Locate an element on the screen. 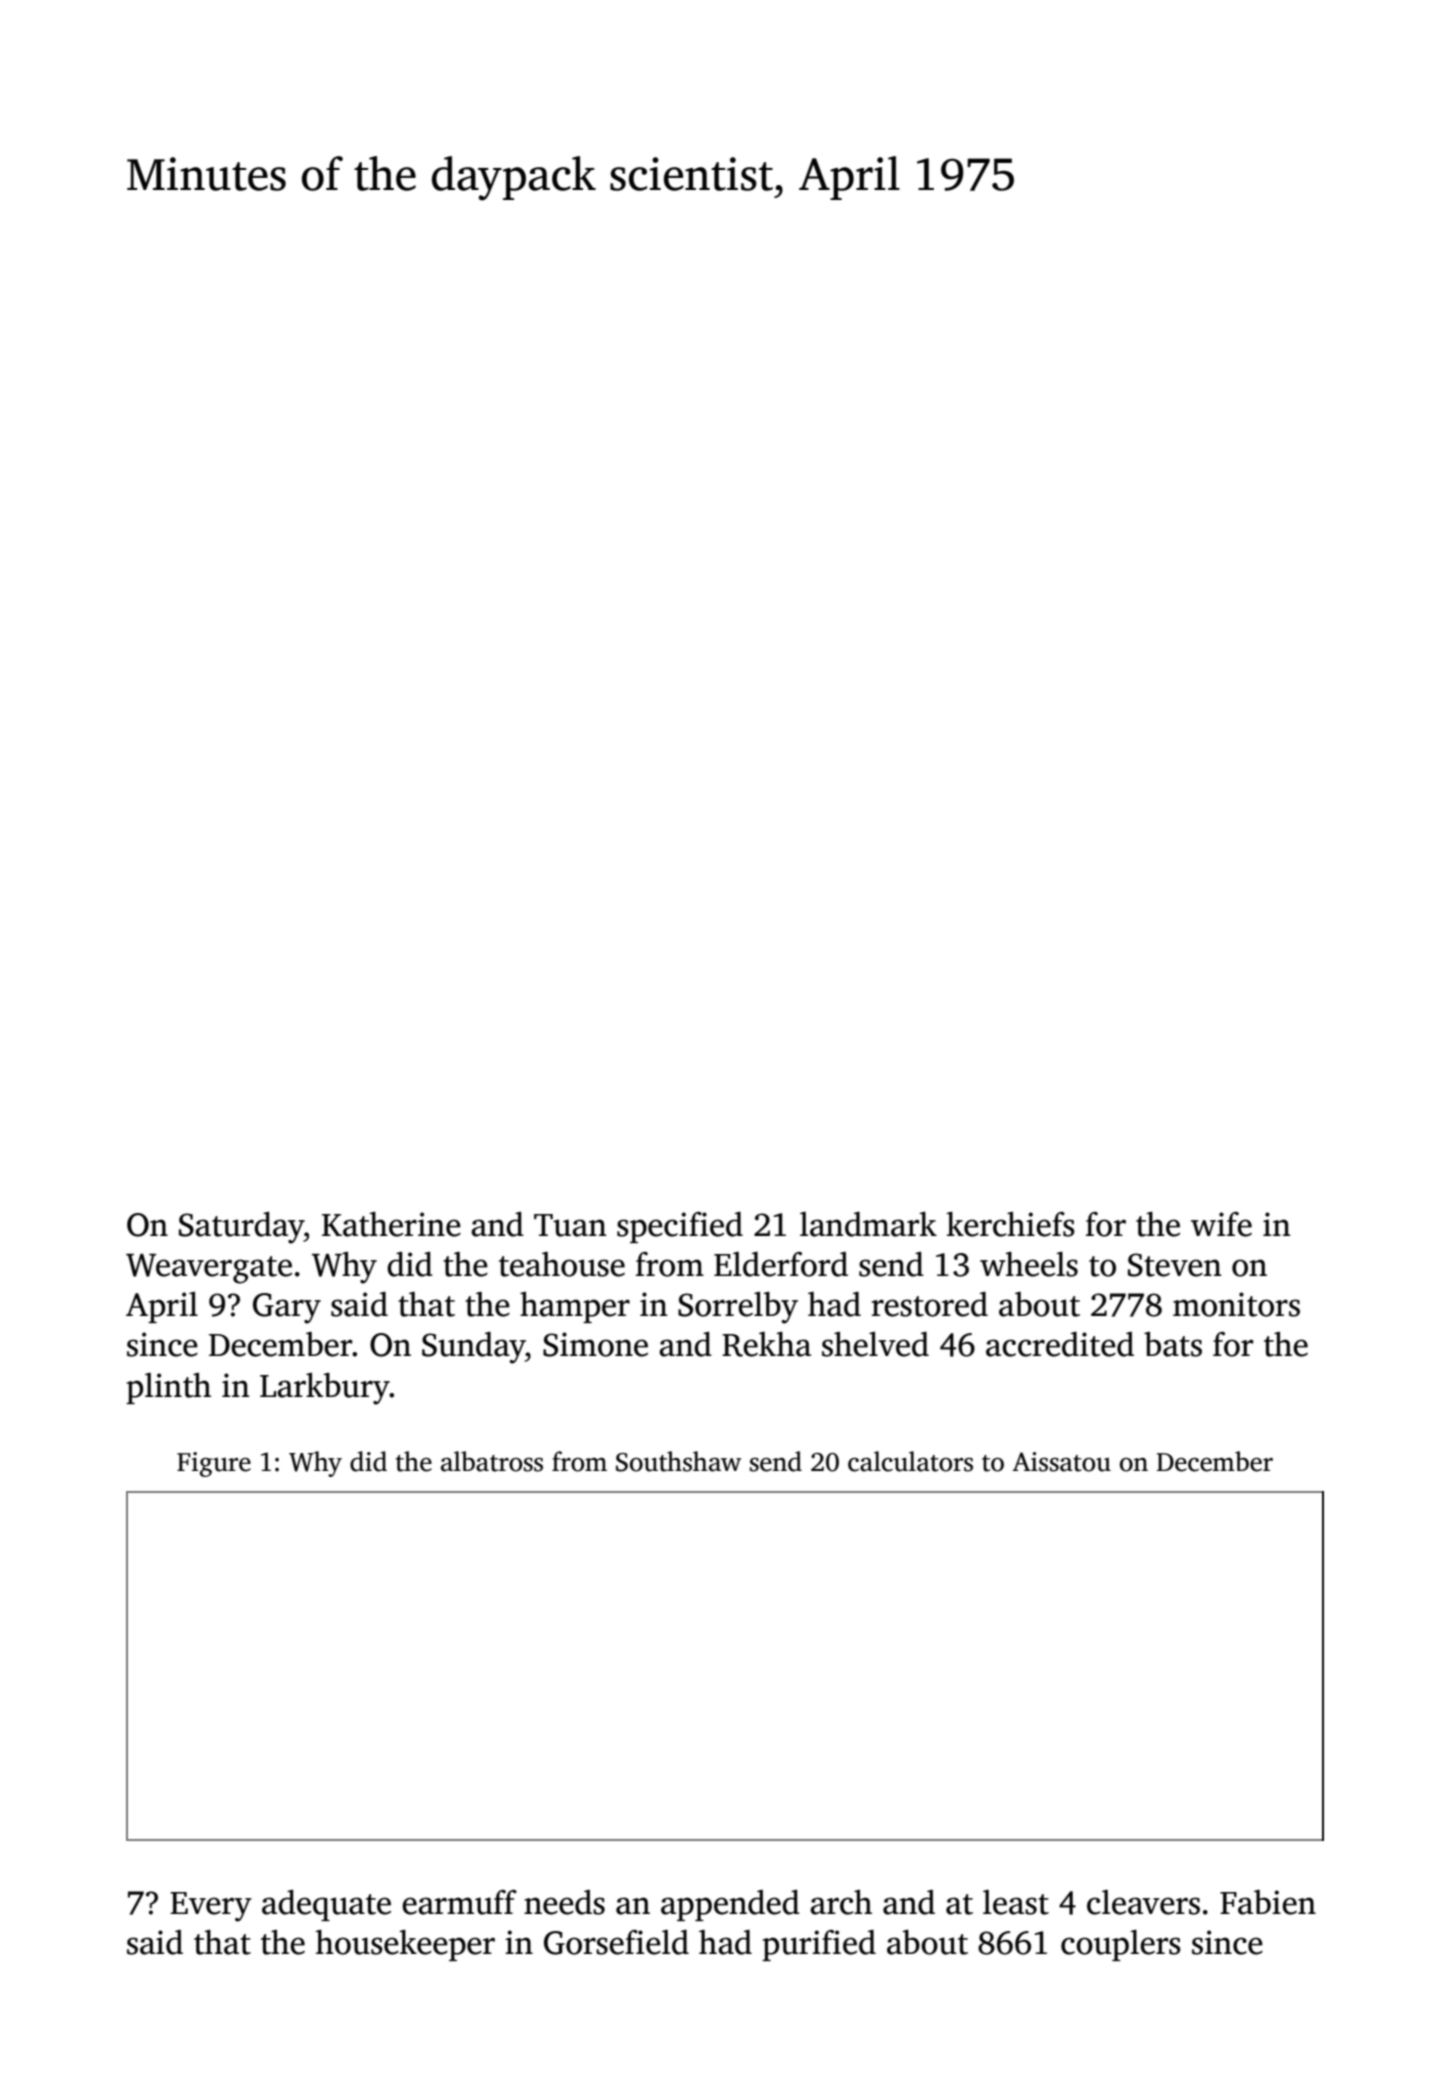  Southshaw is located at coordinates (678, 1461).
